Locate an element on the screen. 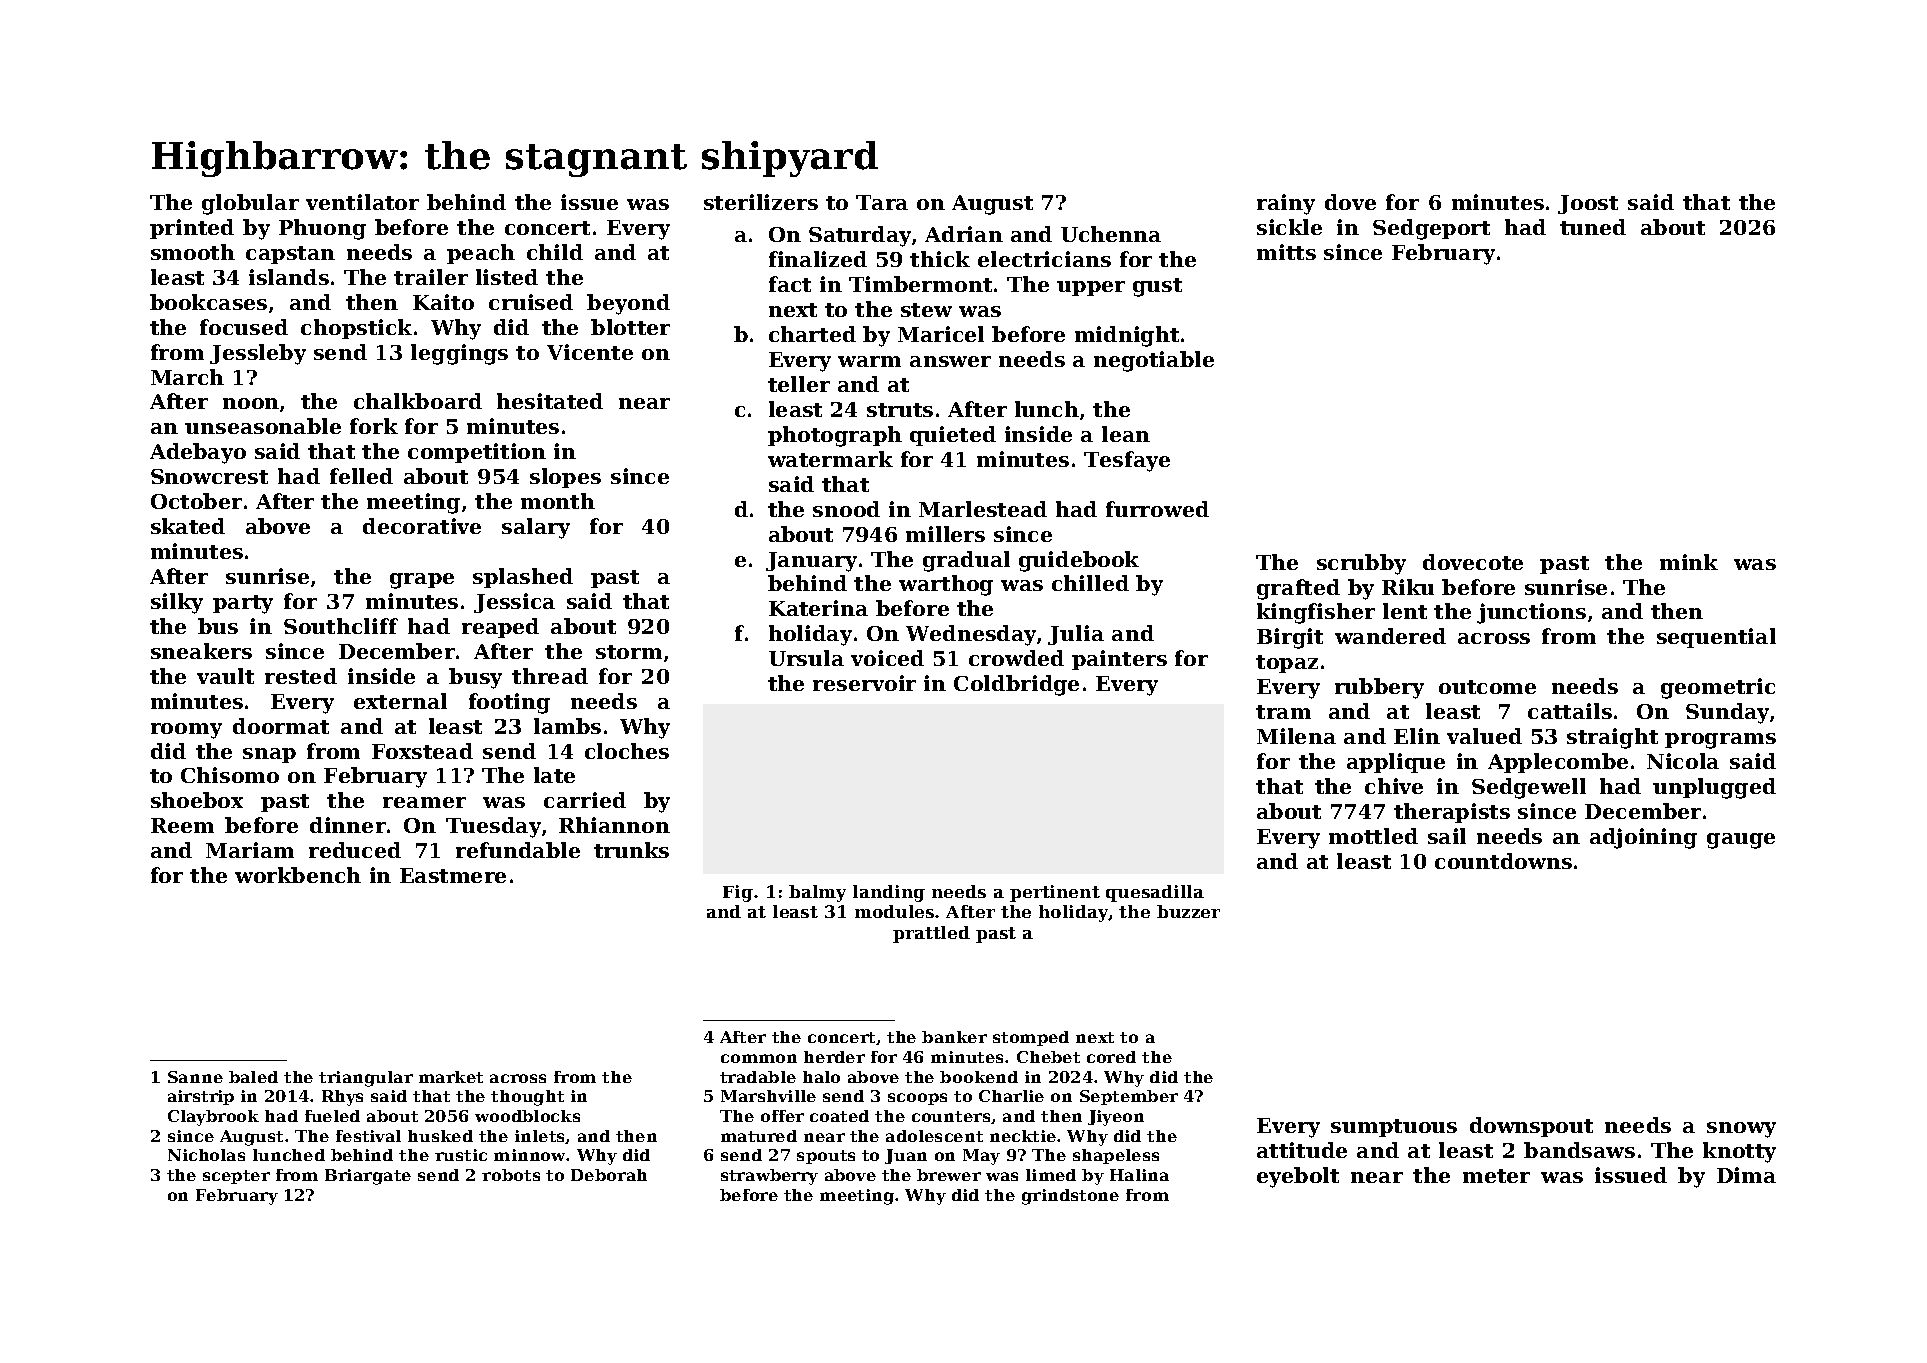 Image resolution: width=1927 pixels, height=1363 pixels. Tara is located at coordinates (882, 202).
